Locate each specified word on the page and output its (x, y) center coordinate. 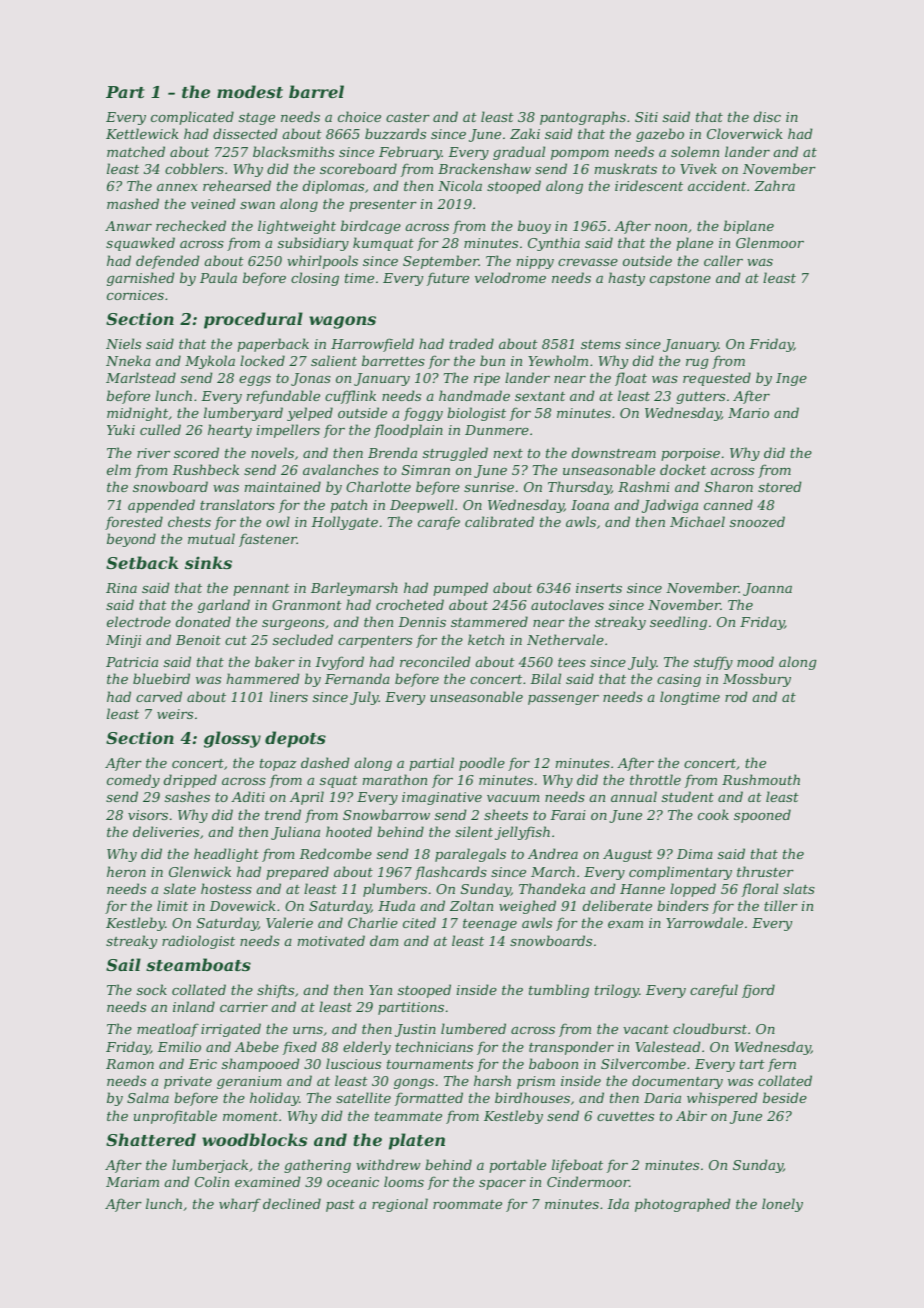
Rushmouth (761, 779)
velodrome (510, 277)
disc (767, 116)
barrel (316, 91)
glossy (232, 739)
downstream (614, 452)
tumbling (559, 991)
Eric (202, 1064)
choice (359, 116)
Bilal (545, 678)
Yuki (121, 429)
